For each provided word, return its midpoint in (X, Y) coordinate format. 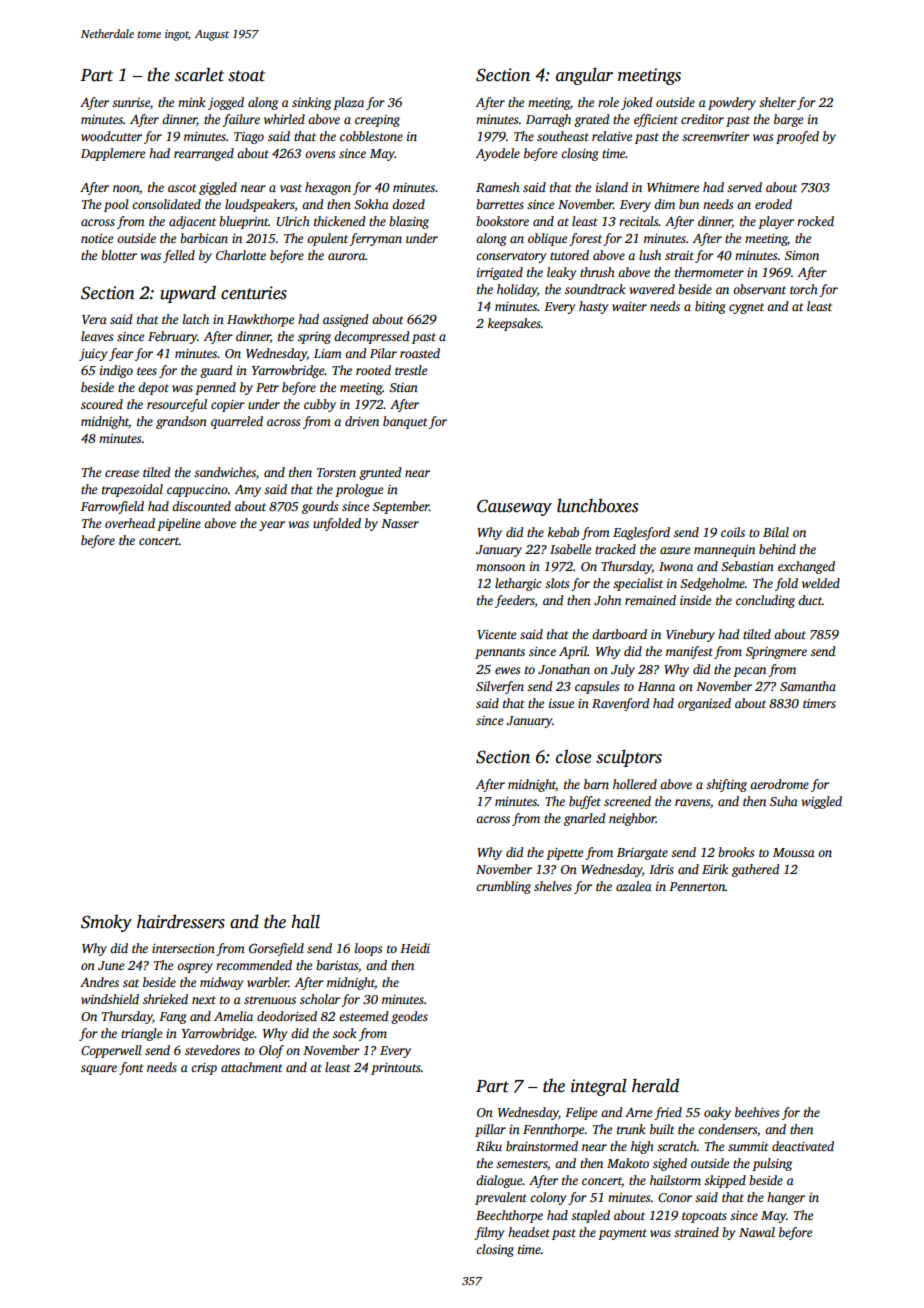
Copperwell (111, 1051)
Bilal (776, 532)
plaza (348, 103)
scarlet (199, 74)
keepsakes (514, 324)
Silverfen (500, 687)
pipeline (179, 524)
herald (655, 1085)
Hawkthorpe (260, 320)
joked (637, 103)
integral (599, 1087)
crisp (204, 1069)
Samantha (808, 686)
